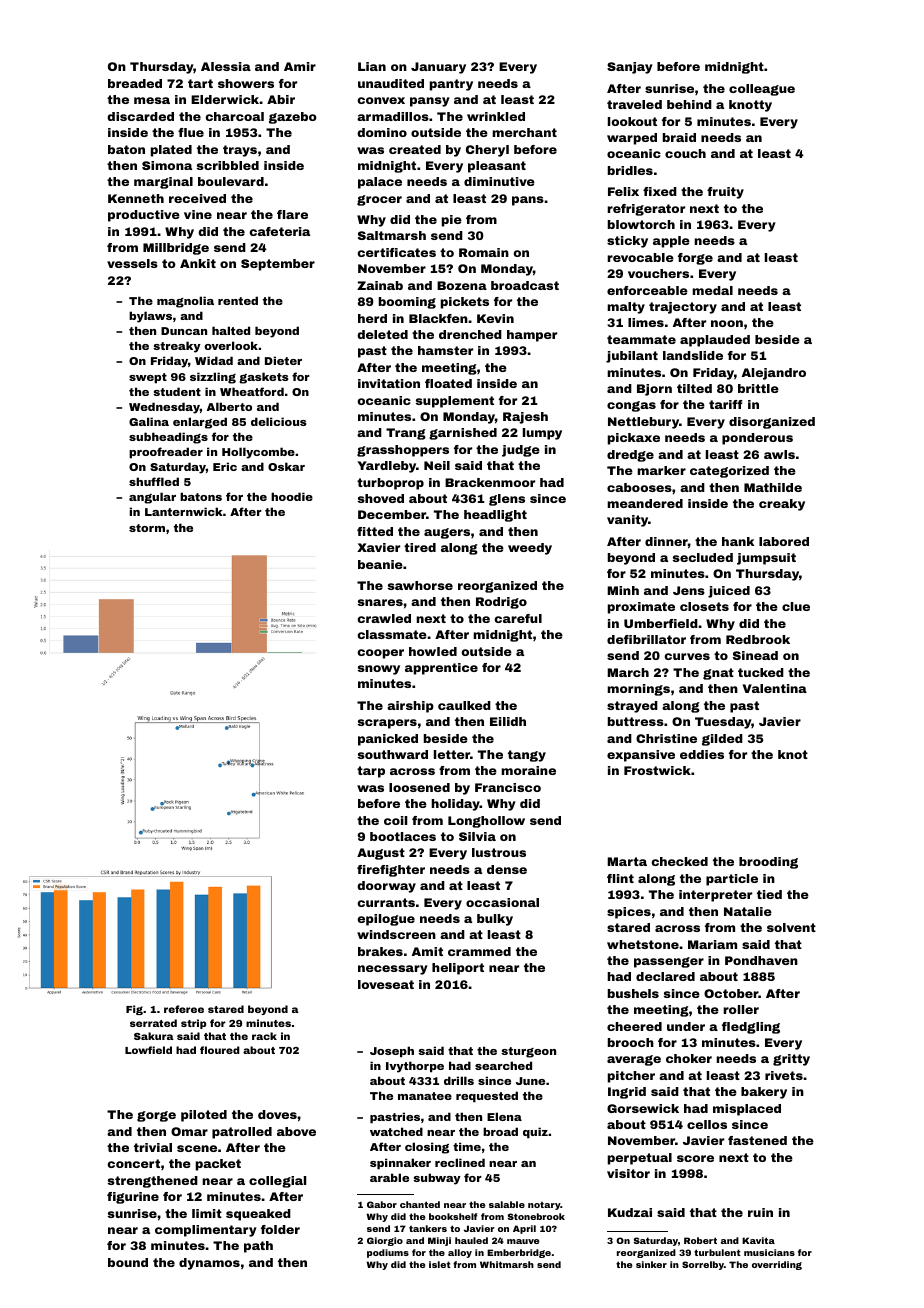  What do you see at coordinates (240, 151) in the screenshot?
I see `trays` at bounding box center [240, 151].
